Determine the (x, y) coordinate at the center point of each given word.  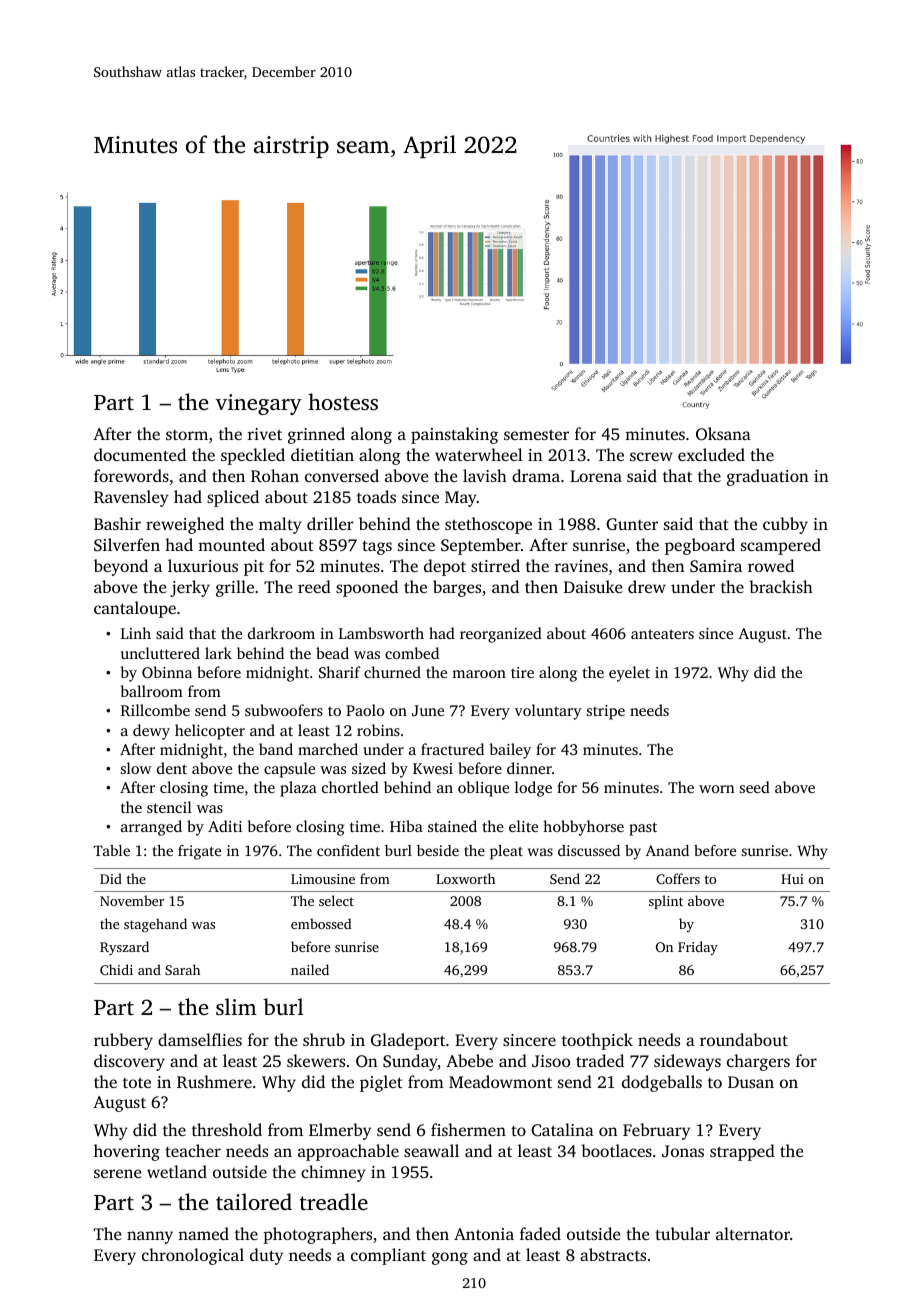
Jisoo (551, 1061)
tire (522, 672)
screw (651, 456)
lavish (485, 475)
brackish (781, 586)
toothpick (597, 1041)
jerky (190, 588)
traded (600, 1060)
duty (266, 1256)
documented (140, 454)
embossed (321, 923)
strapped (742, 1152)
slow (136, 768)
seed (755, 787)
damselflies (200, 1039)
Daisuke (593, 586)
